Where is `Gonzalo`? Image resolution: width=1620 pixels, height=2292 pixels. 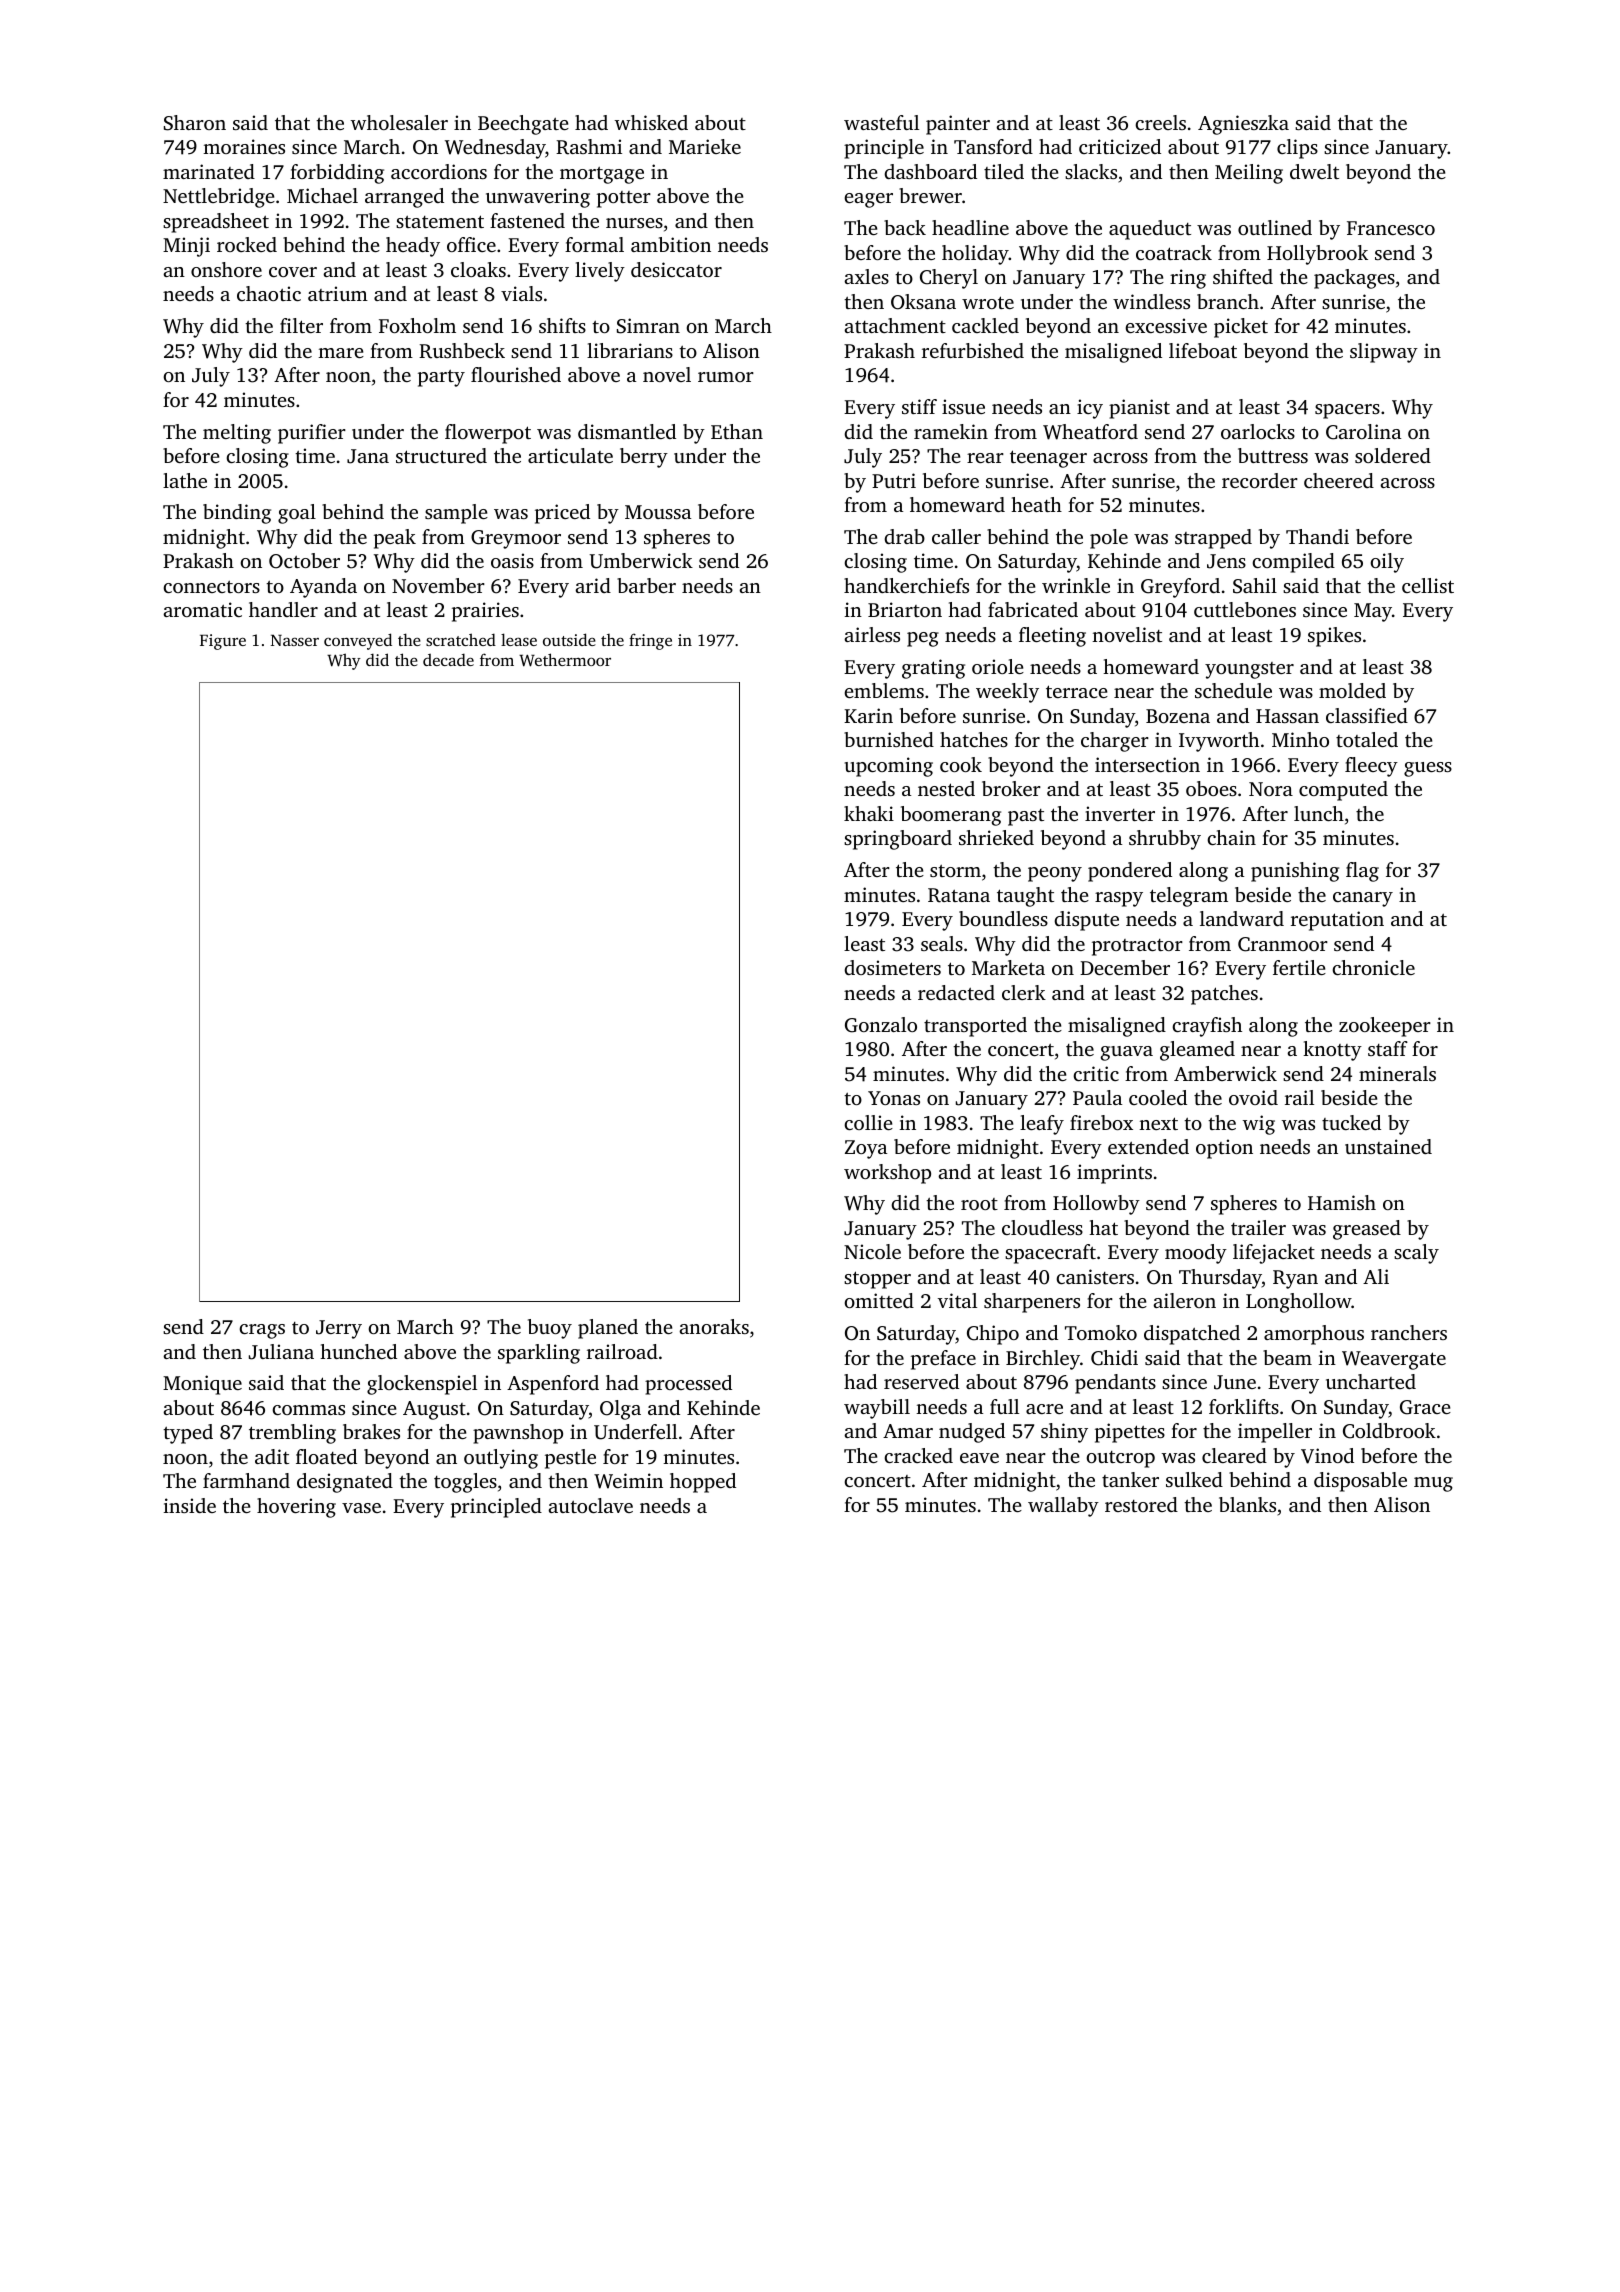
Gonzalo is located at coordinates (881, 1025).
